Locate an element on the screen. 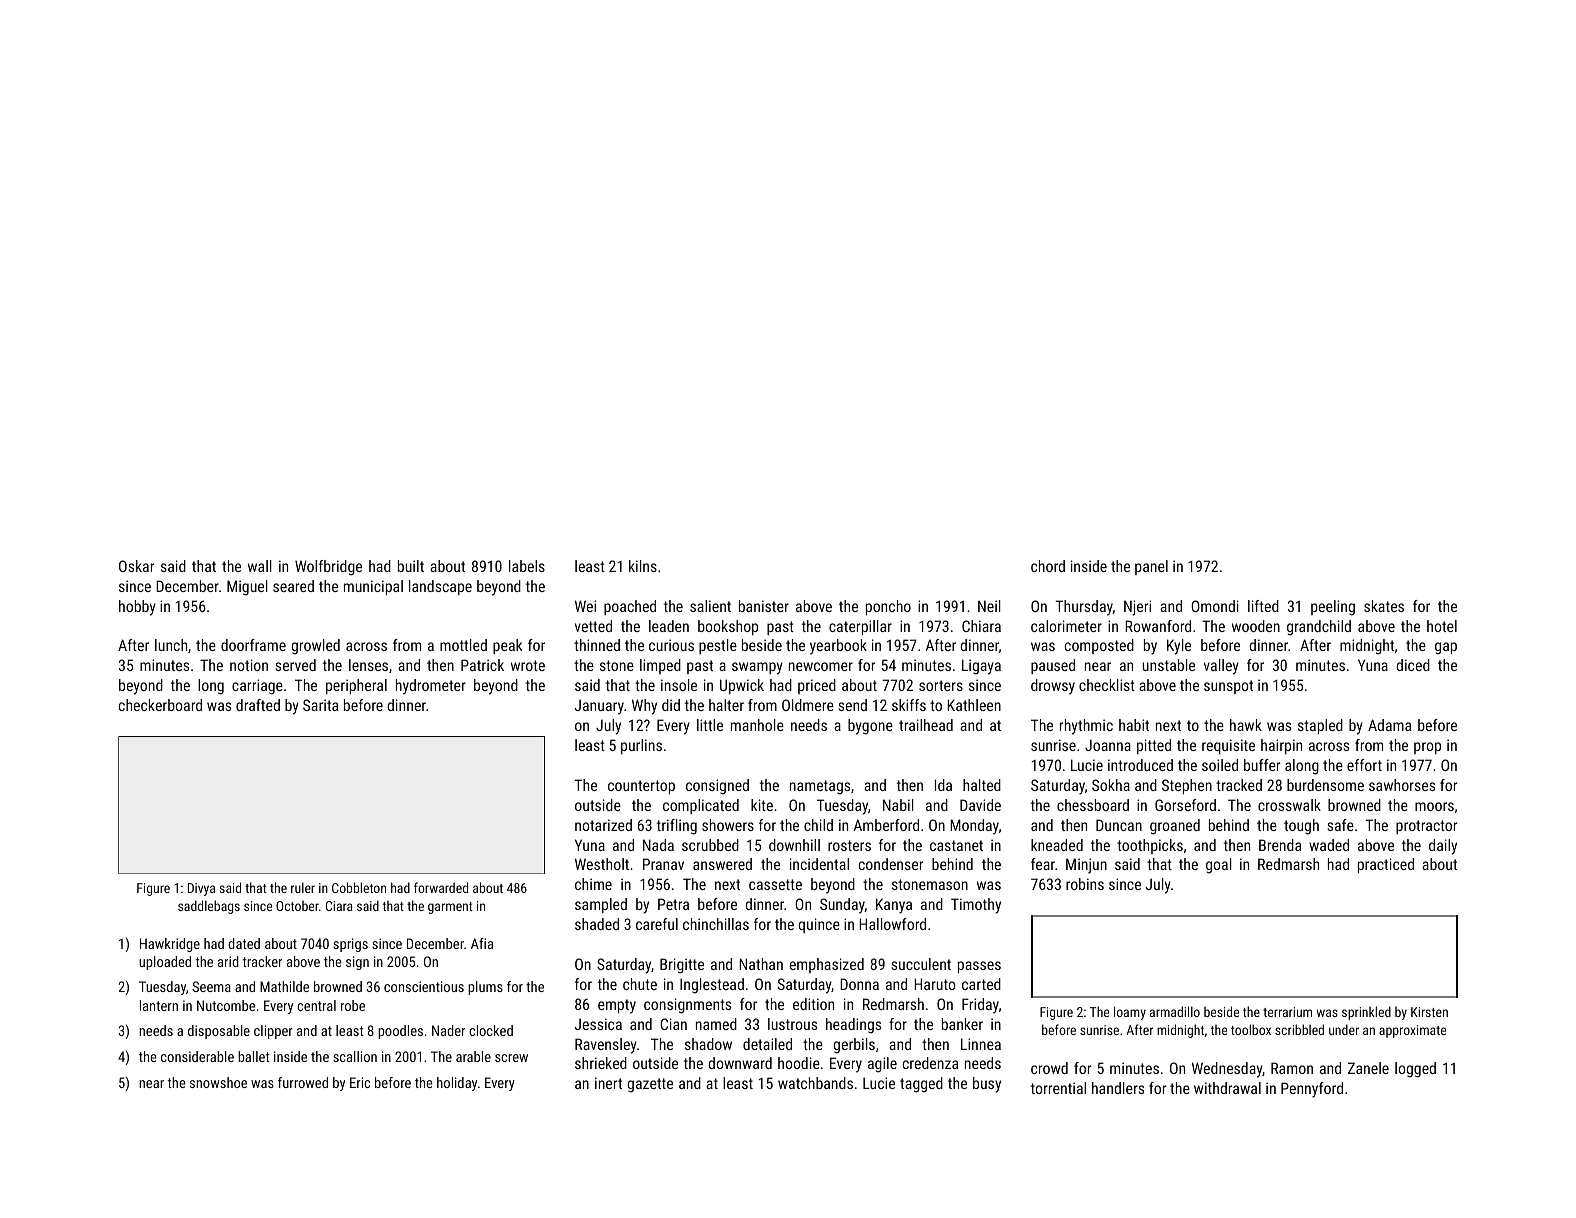 The width and height of the screenshot is (1576, 1218). gazette is located at coordinates (650, 1085).
